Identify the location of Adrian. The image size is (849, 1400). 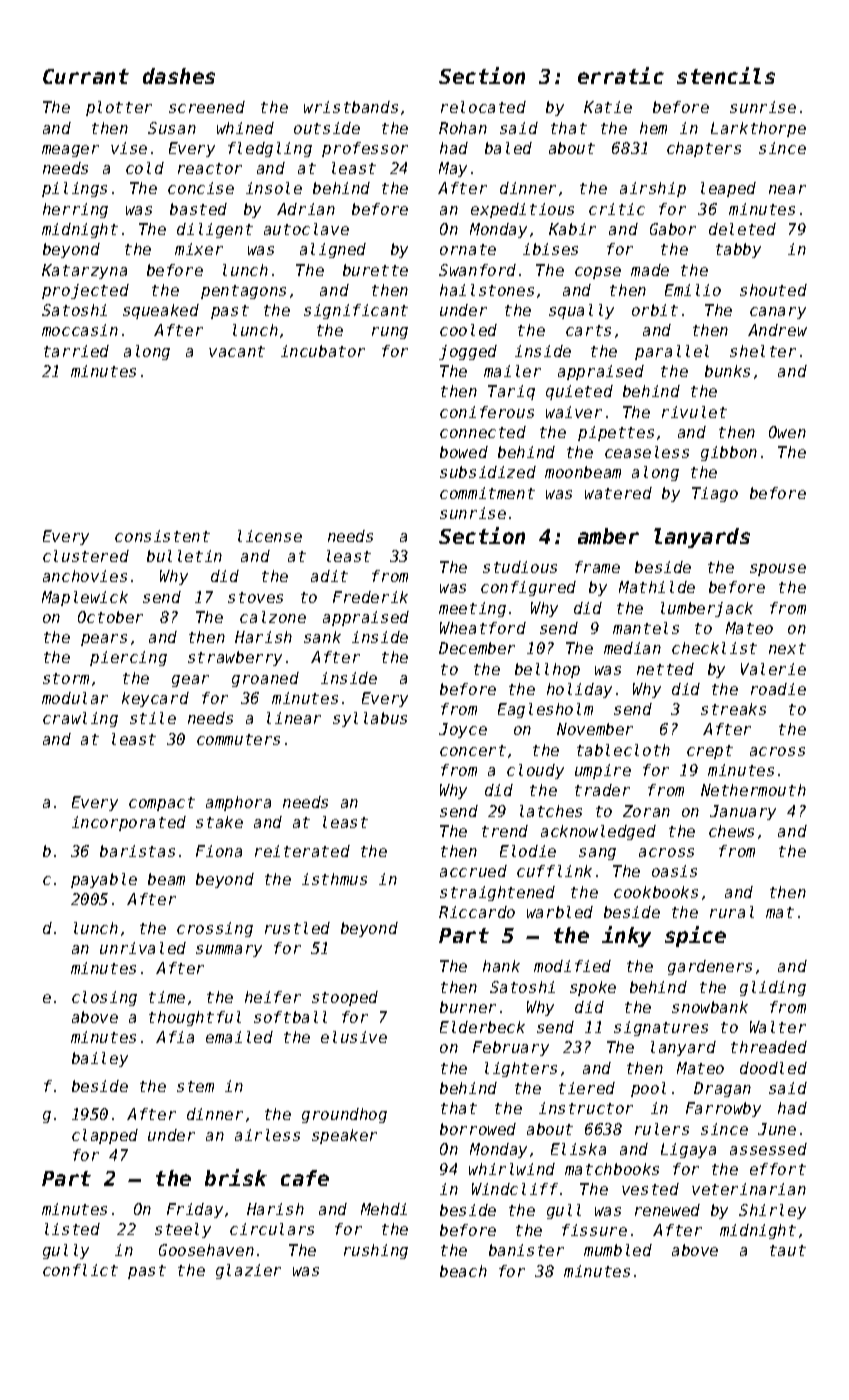
(306, 209).
